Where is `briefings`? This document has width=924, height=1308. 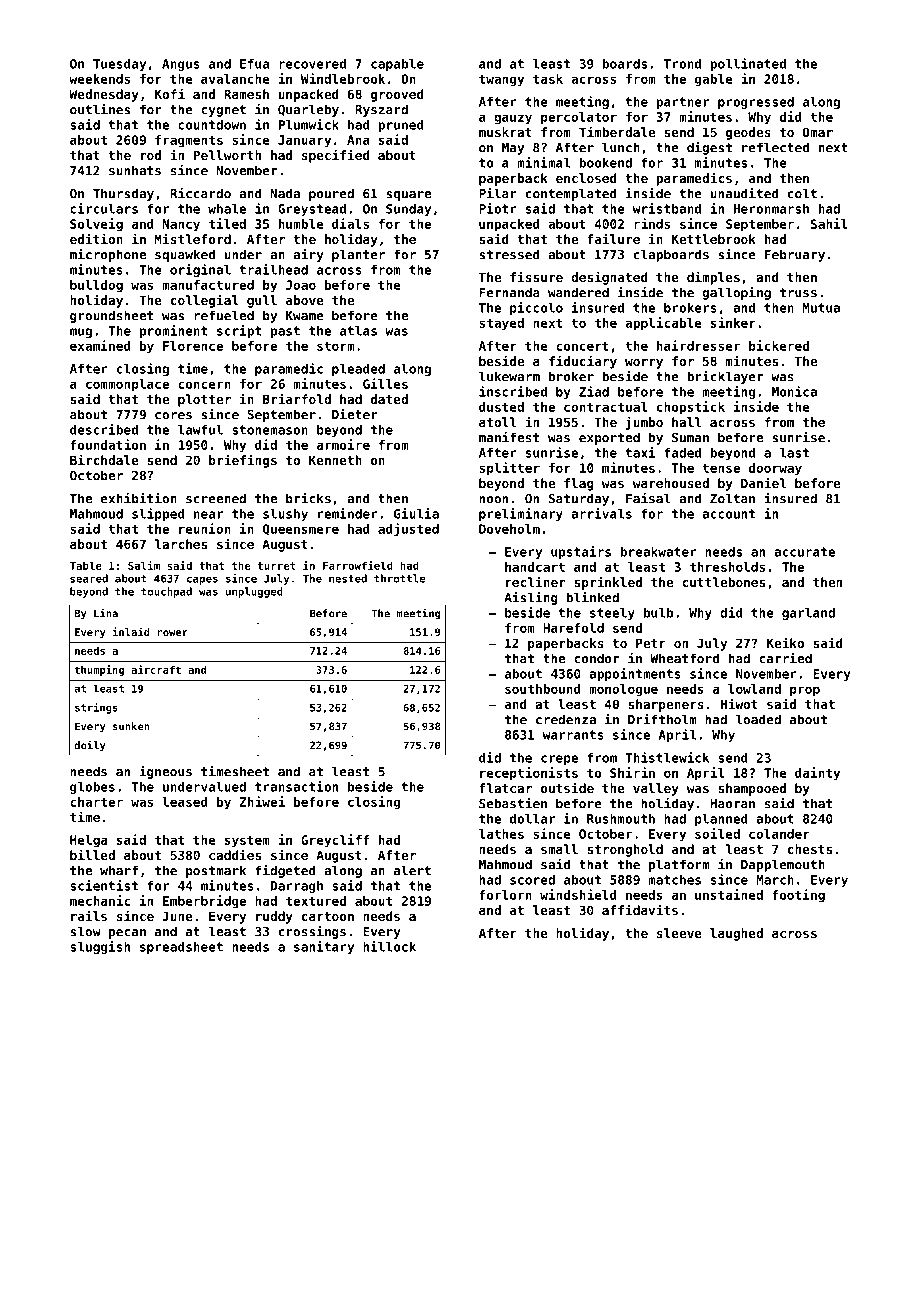 briefings is located at coordinates (243, 461).
